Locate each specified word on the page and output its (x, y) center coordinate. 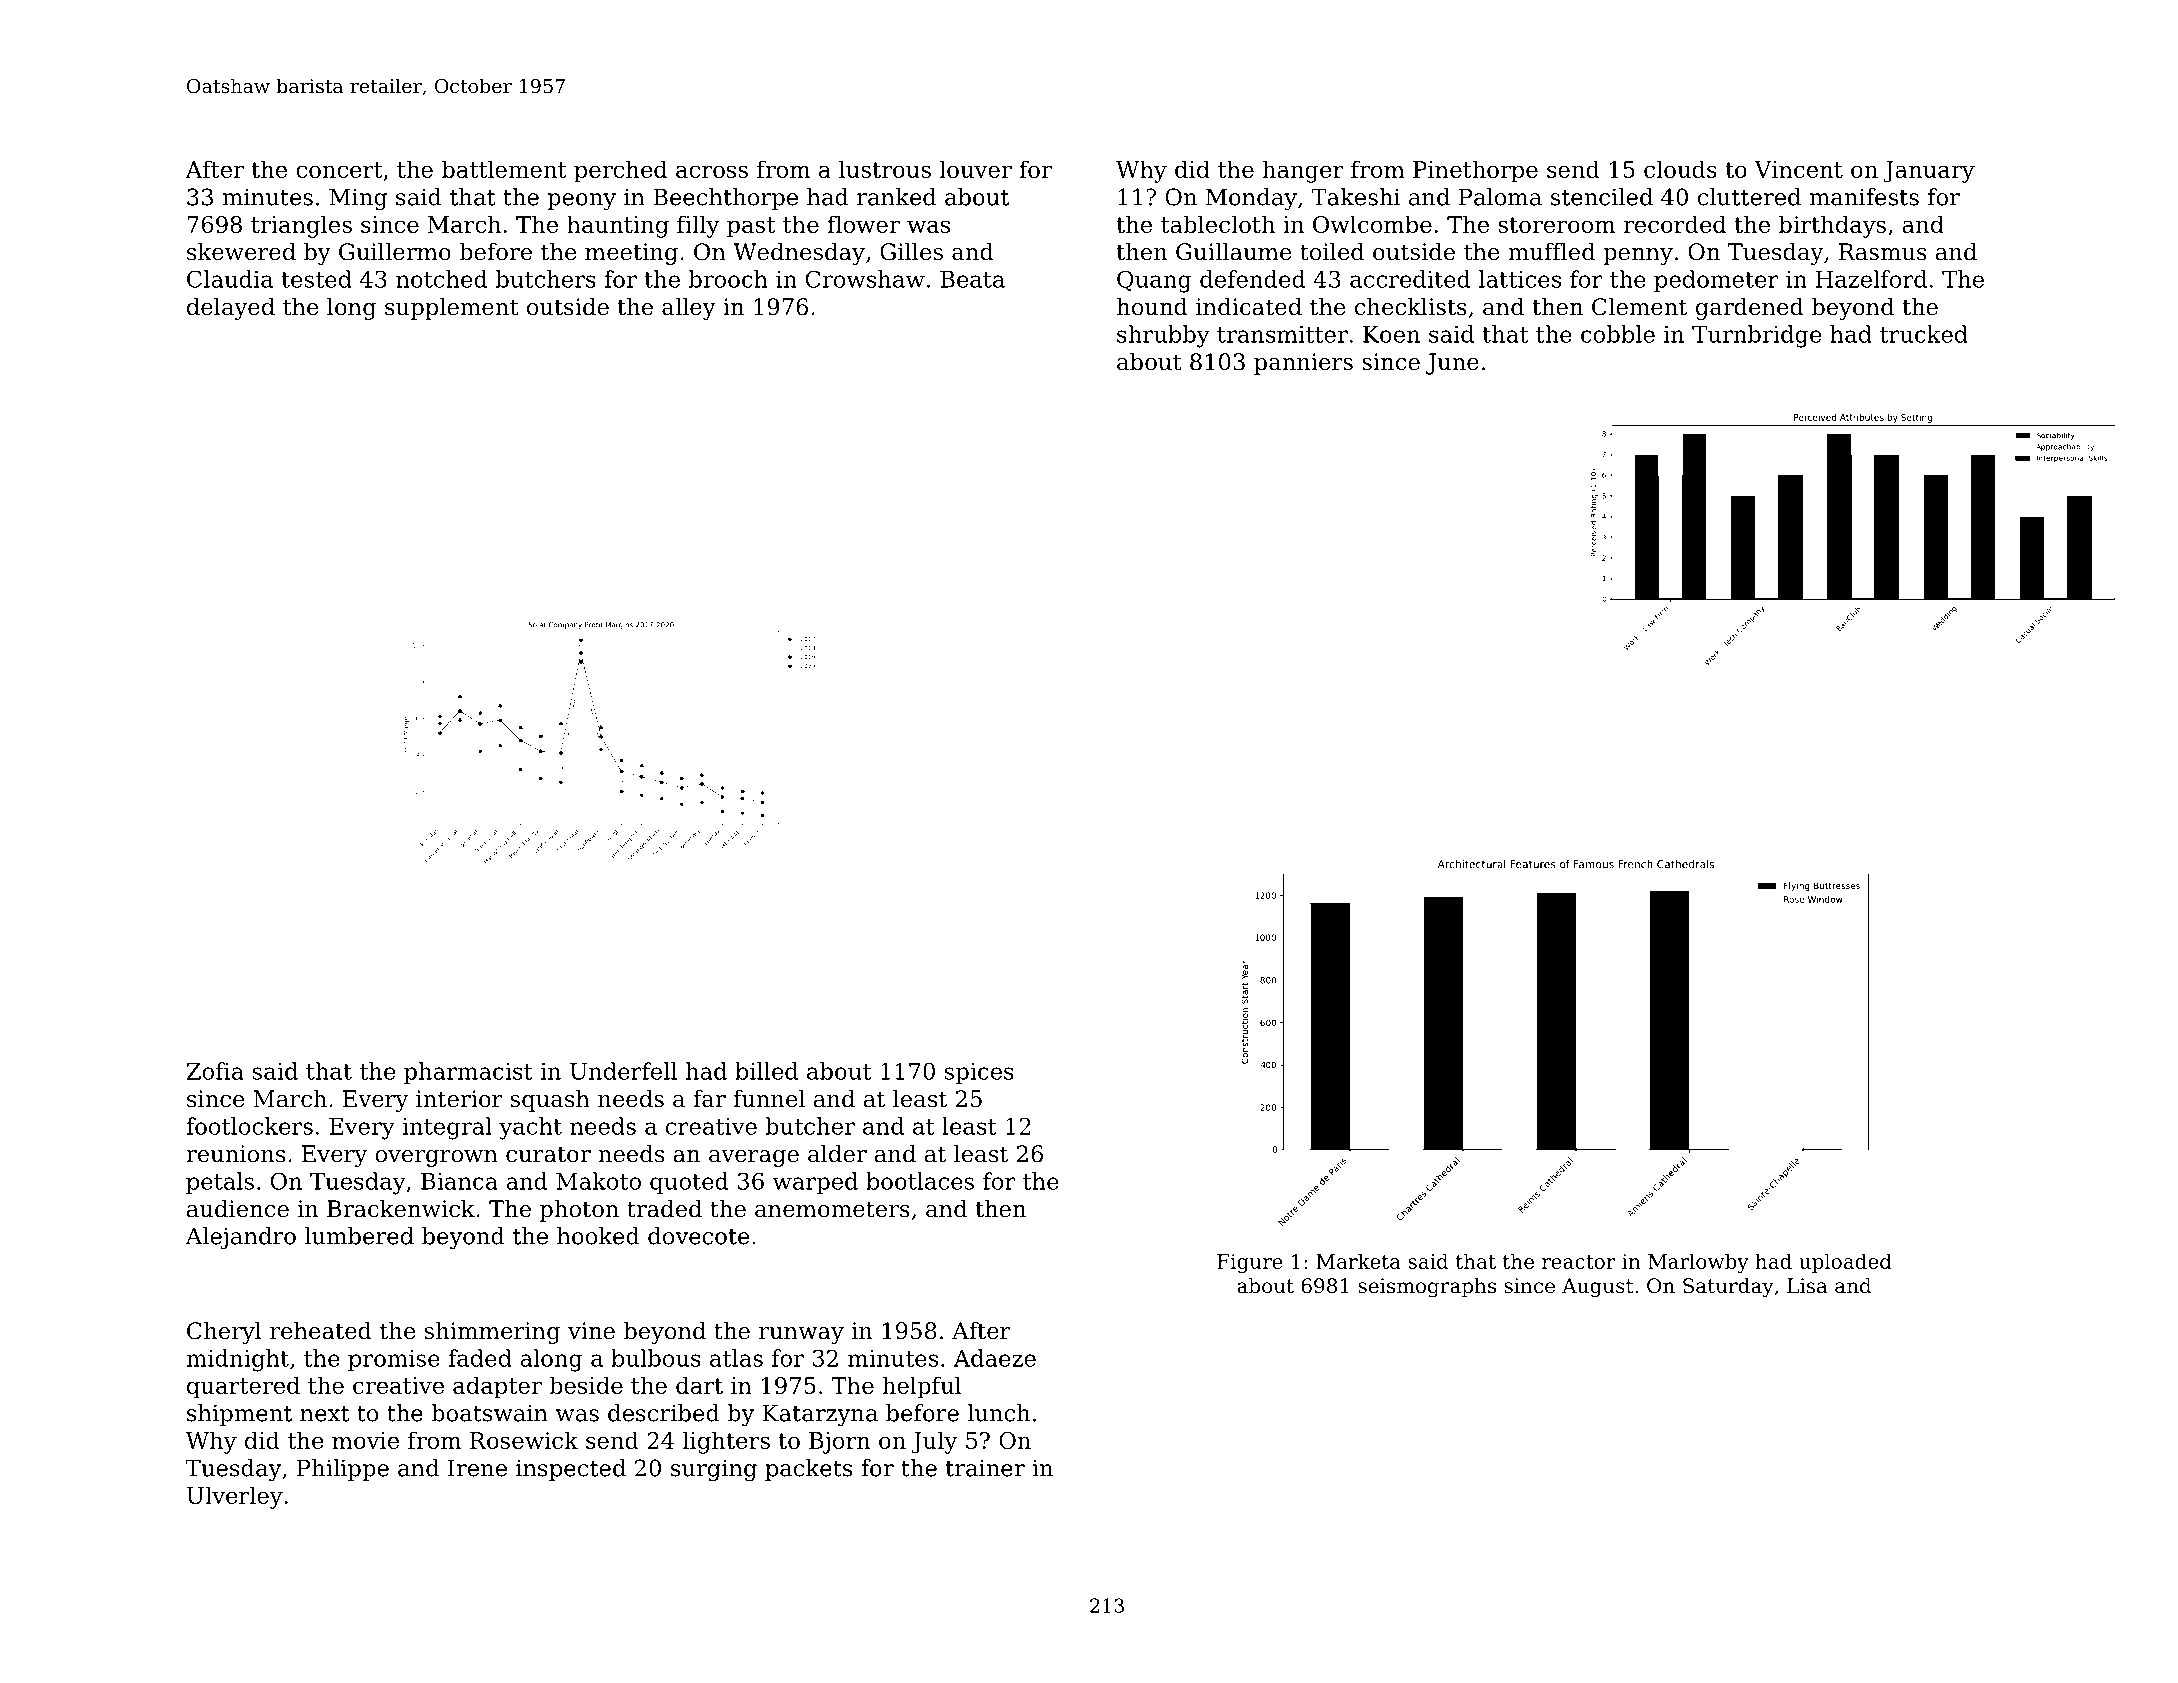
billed (766, 1071)
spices (979, 1073)
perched (620, 171)
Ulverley (235, 1497)
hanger (1303, 171)
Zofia (215, 1071)
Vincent (1798, 169)
